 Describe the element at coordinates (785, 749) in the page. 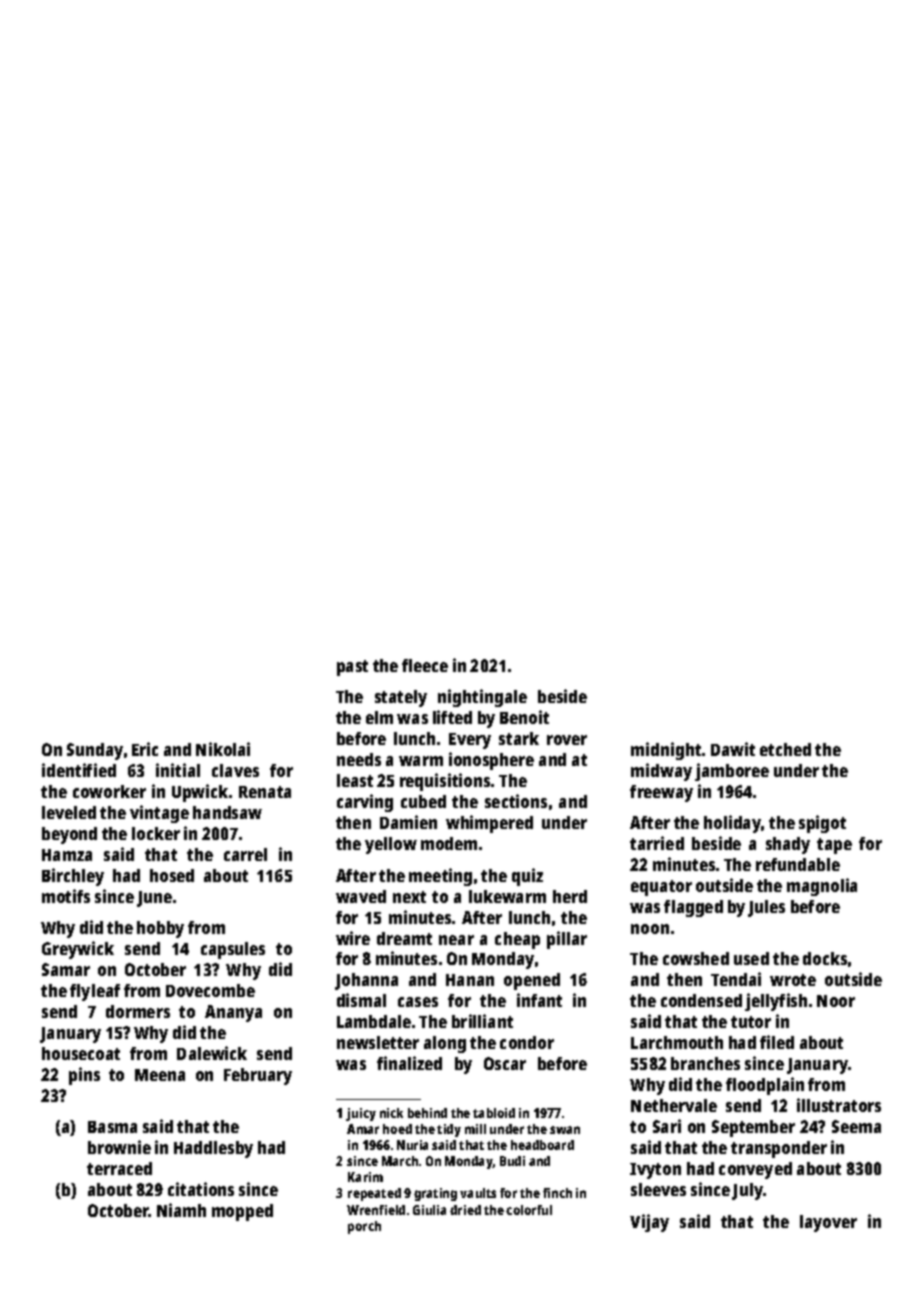

I see `etched` at that location.
